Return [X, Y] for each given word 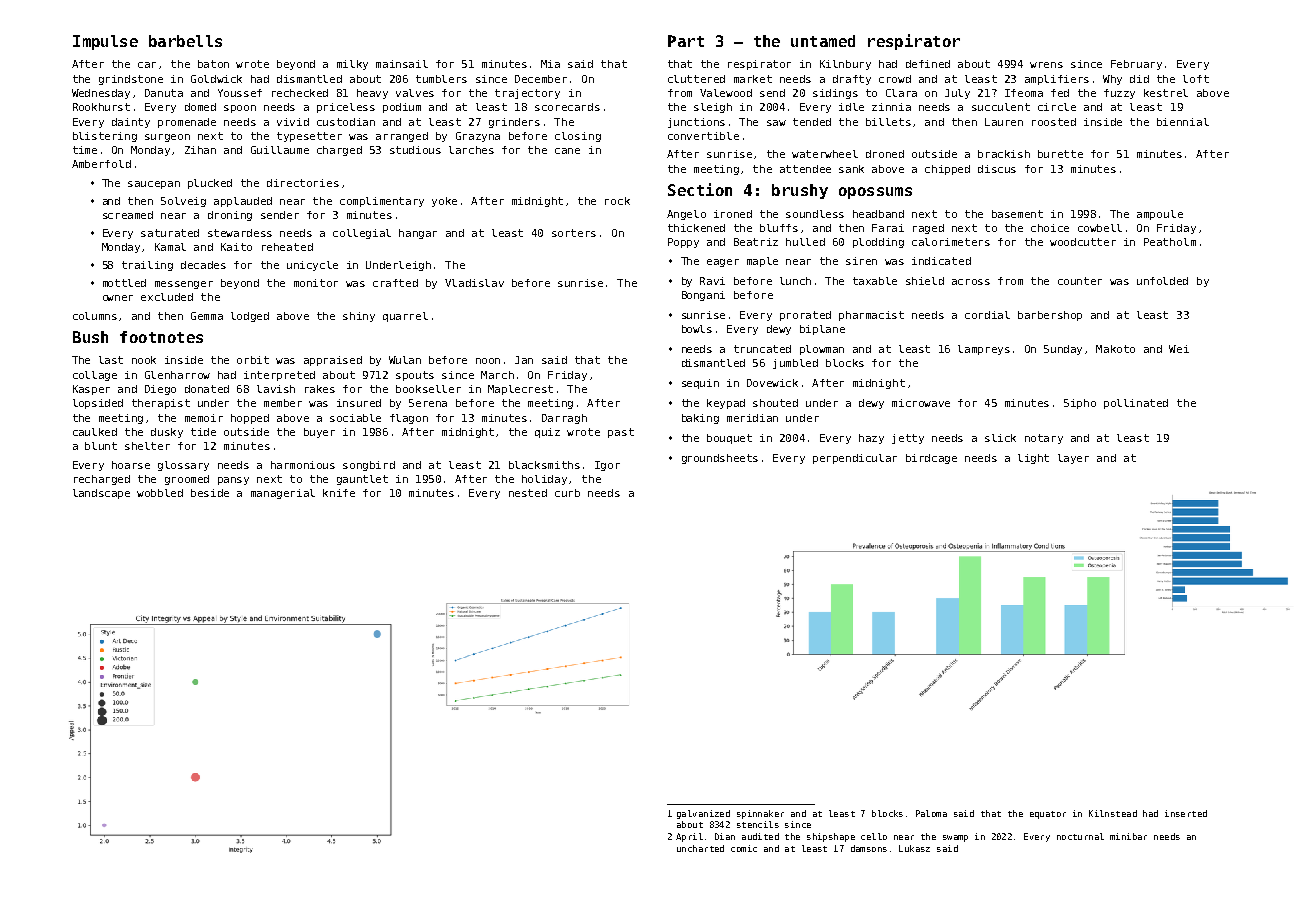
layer [1073, 459]
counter [1080, 281]
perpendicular [855, 459]
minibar [1128, 836]
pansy [233, 481]
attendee [805, 169]
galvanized [703, 814]
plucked [210, 184]
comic [744, 848]
